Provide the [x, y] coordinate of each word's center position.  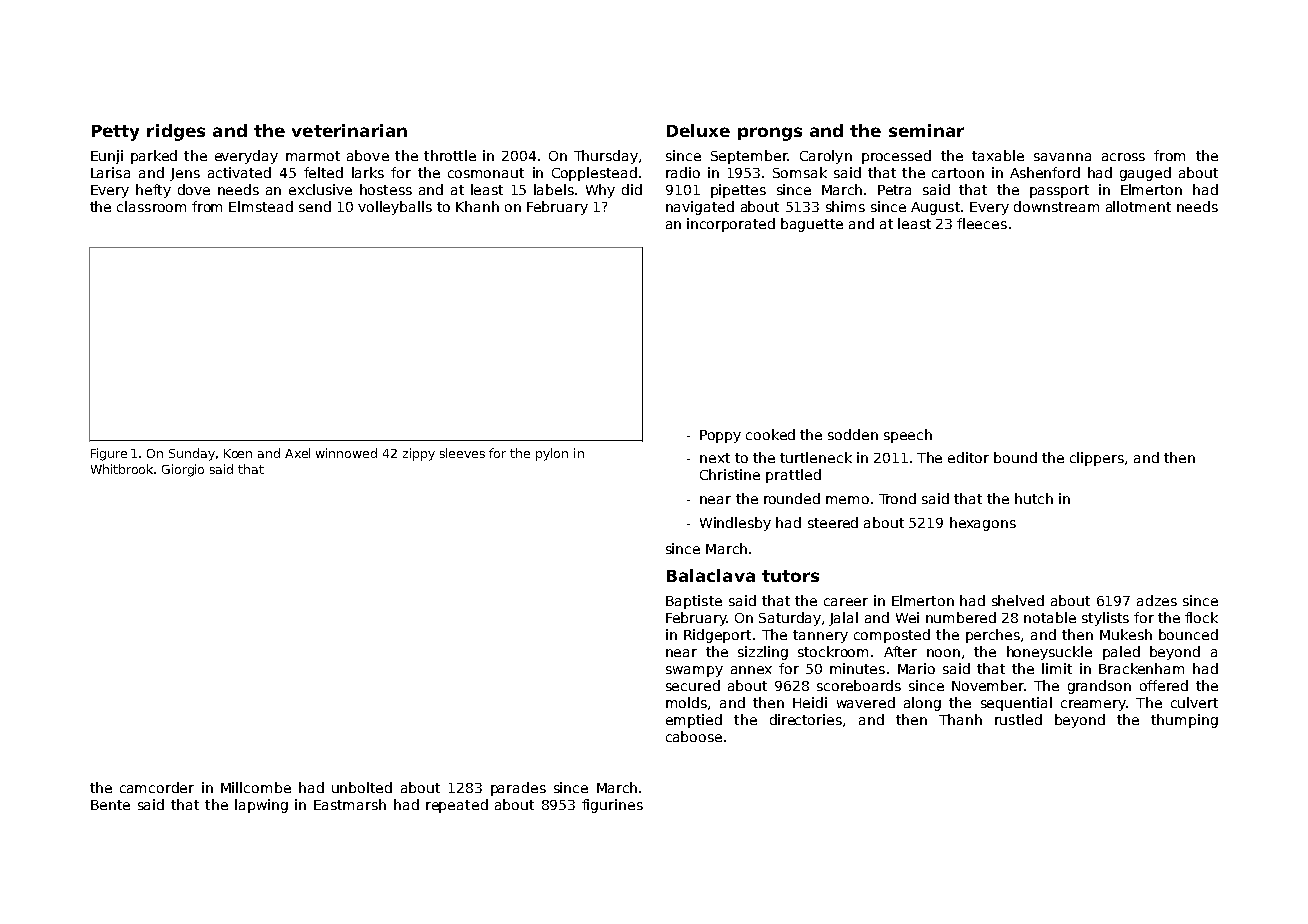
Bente [110, 805]
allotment [1138, 206]
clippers [1097, 459]
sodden [853, 434]
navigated [700, 208]
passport [1059, 191]
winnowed [346, 453]
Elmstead [261, 206]
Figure [109, 454]
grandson [1099, 687]
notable [1050, 617]
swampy [694, 671]
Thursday [606, 157]
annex [751, 670]
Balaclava [711, 575]
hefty [153, 191]
